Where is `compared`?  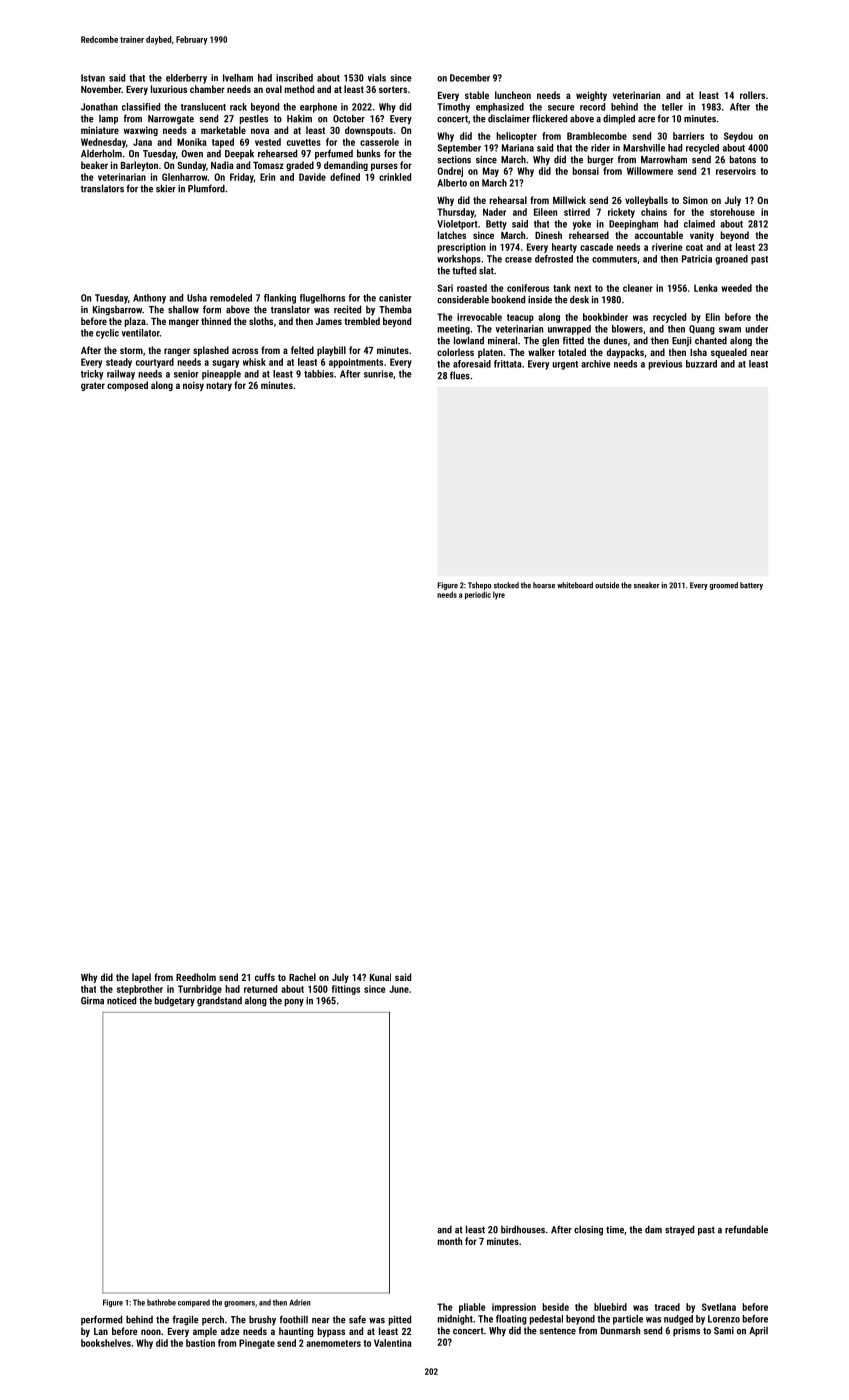 compared is located at coordinates (194, 1303).
